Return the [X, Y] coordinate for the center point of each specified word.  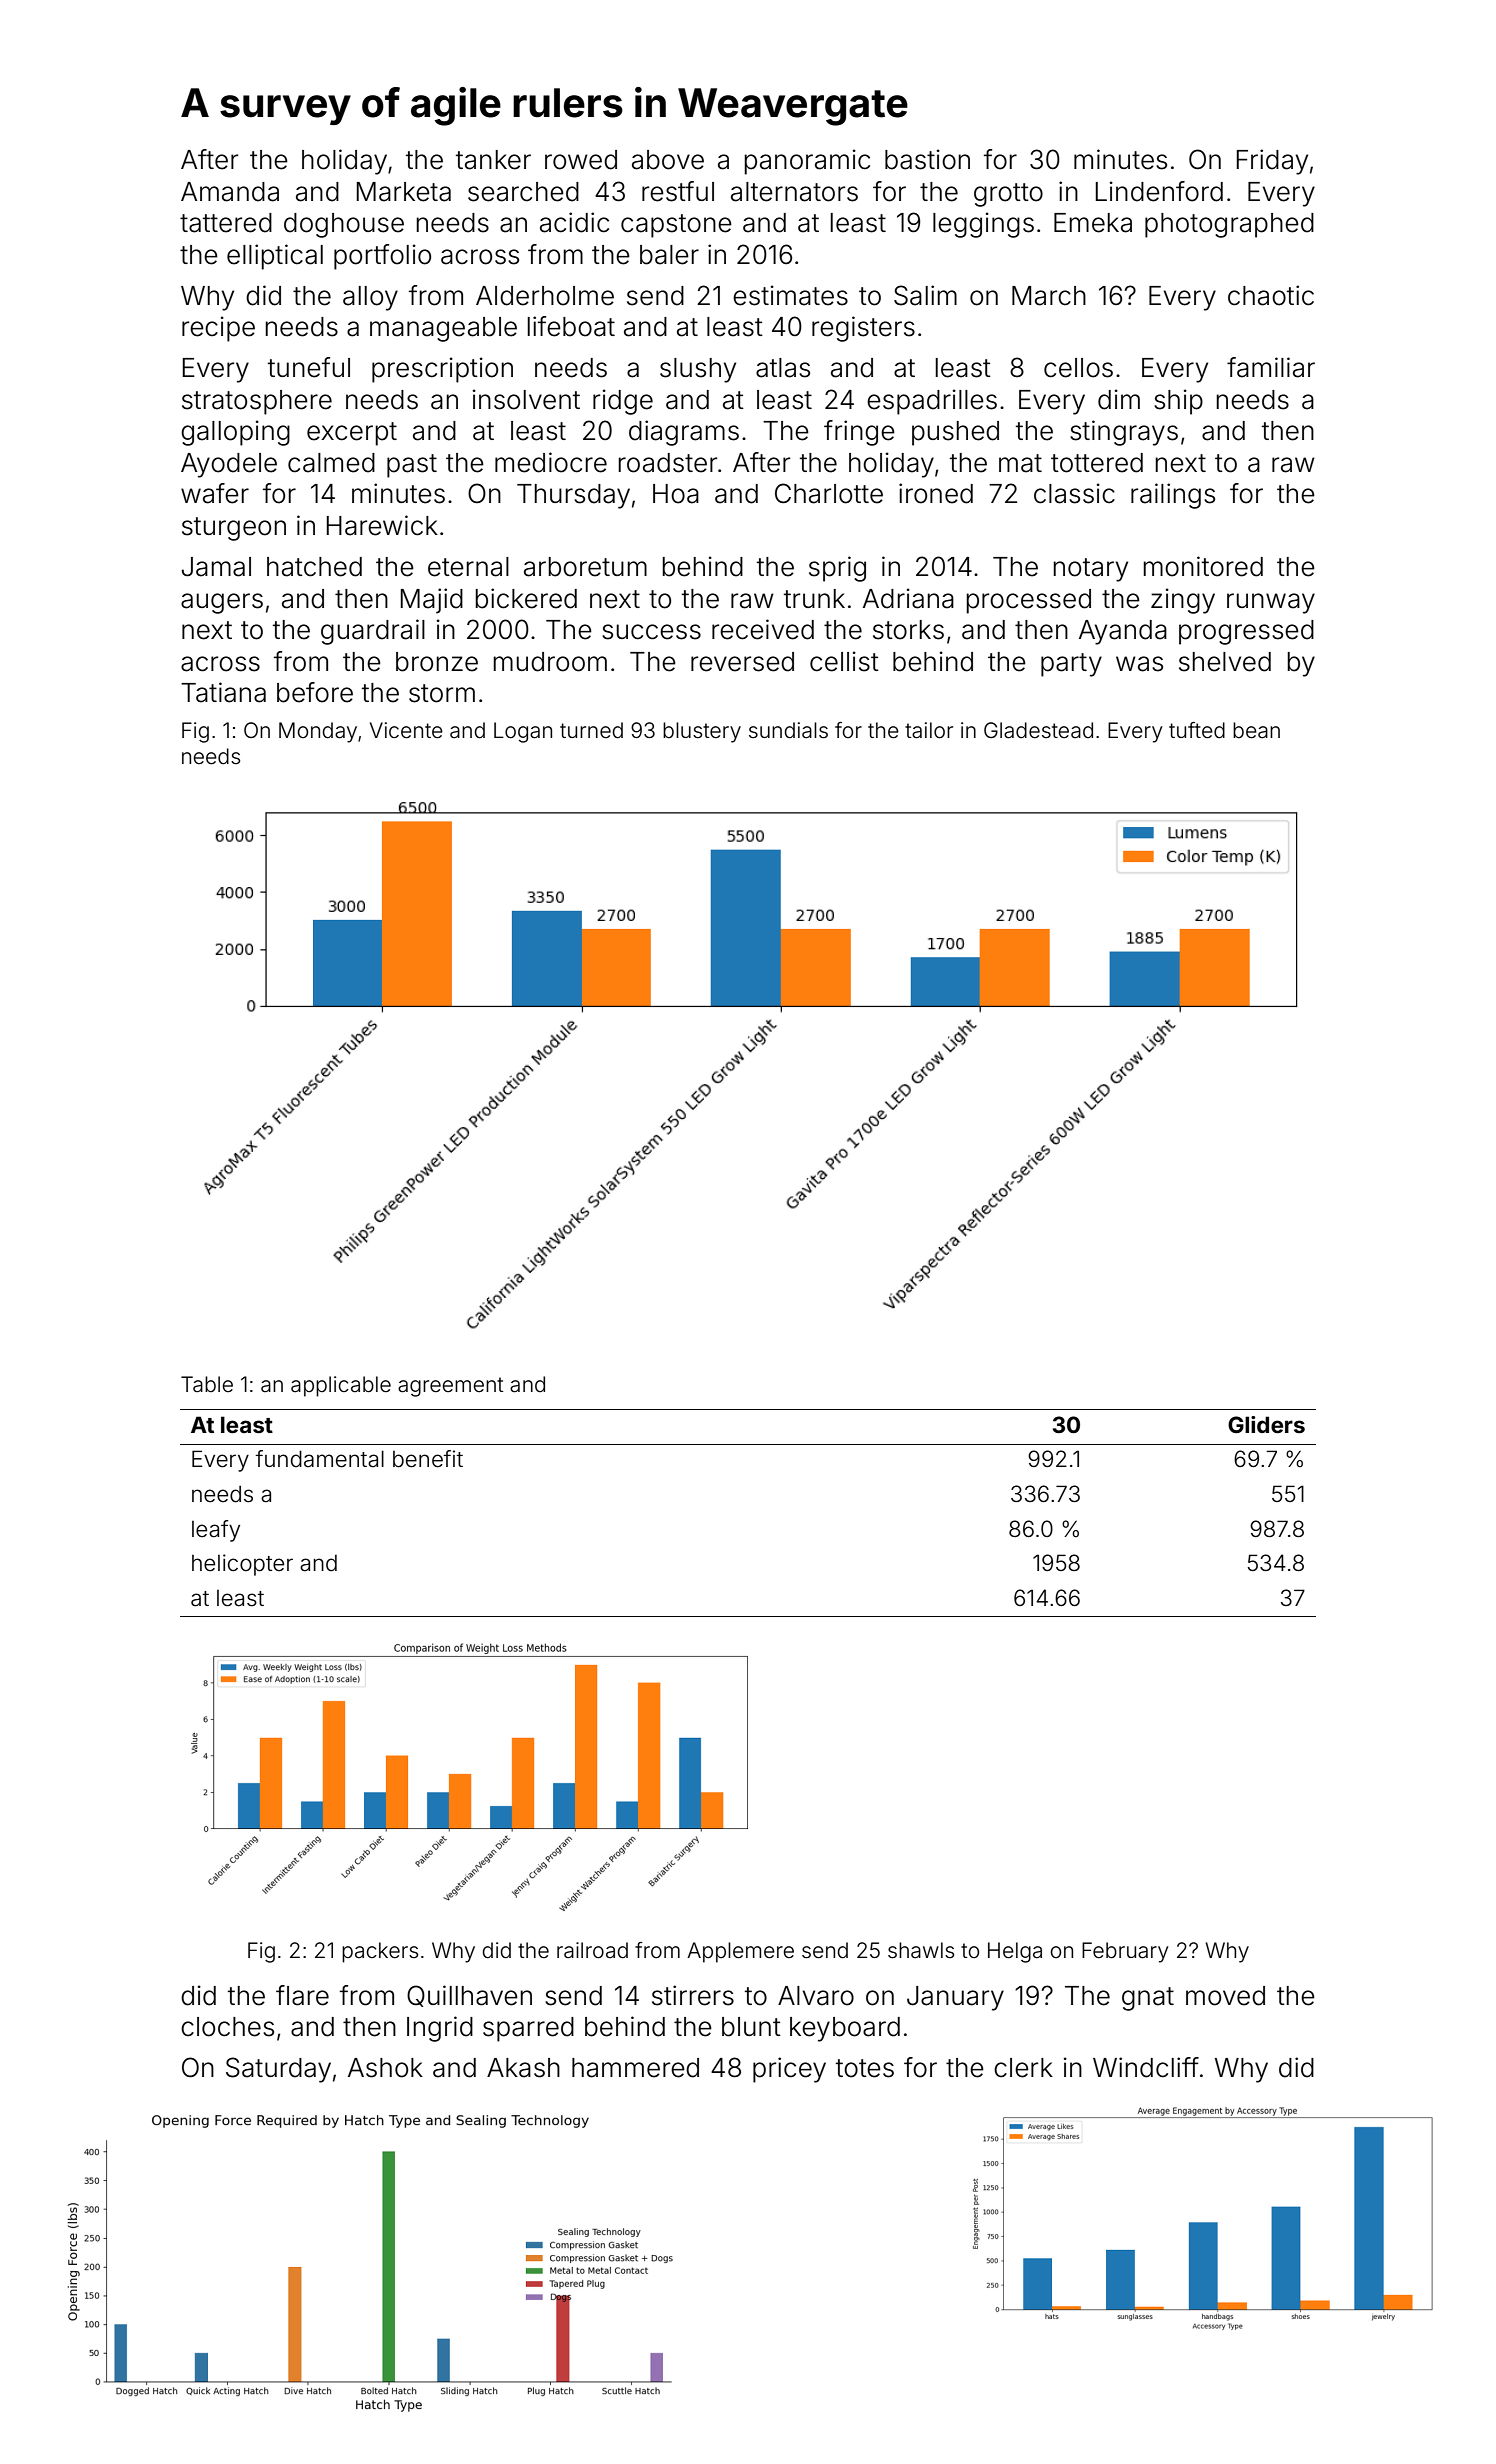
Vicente [406, 730]
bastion [927, 159]
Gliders [1266, 1424]
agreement [450, 1387]
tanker [493, 160]
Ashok [385, 2068]
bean [1256, 730]
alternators [794, 192]
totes [865, 2068]
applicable [341, 1386]
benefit [428, 1459]
